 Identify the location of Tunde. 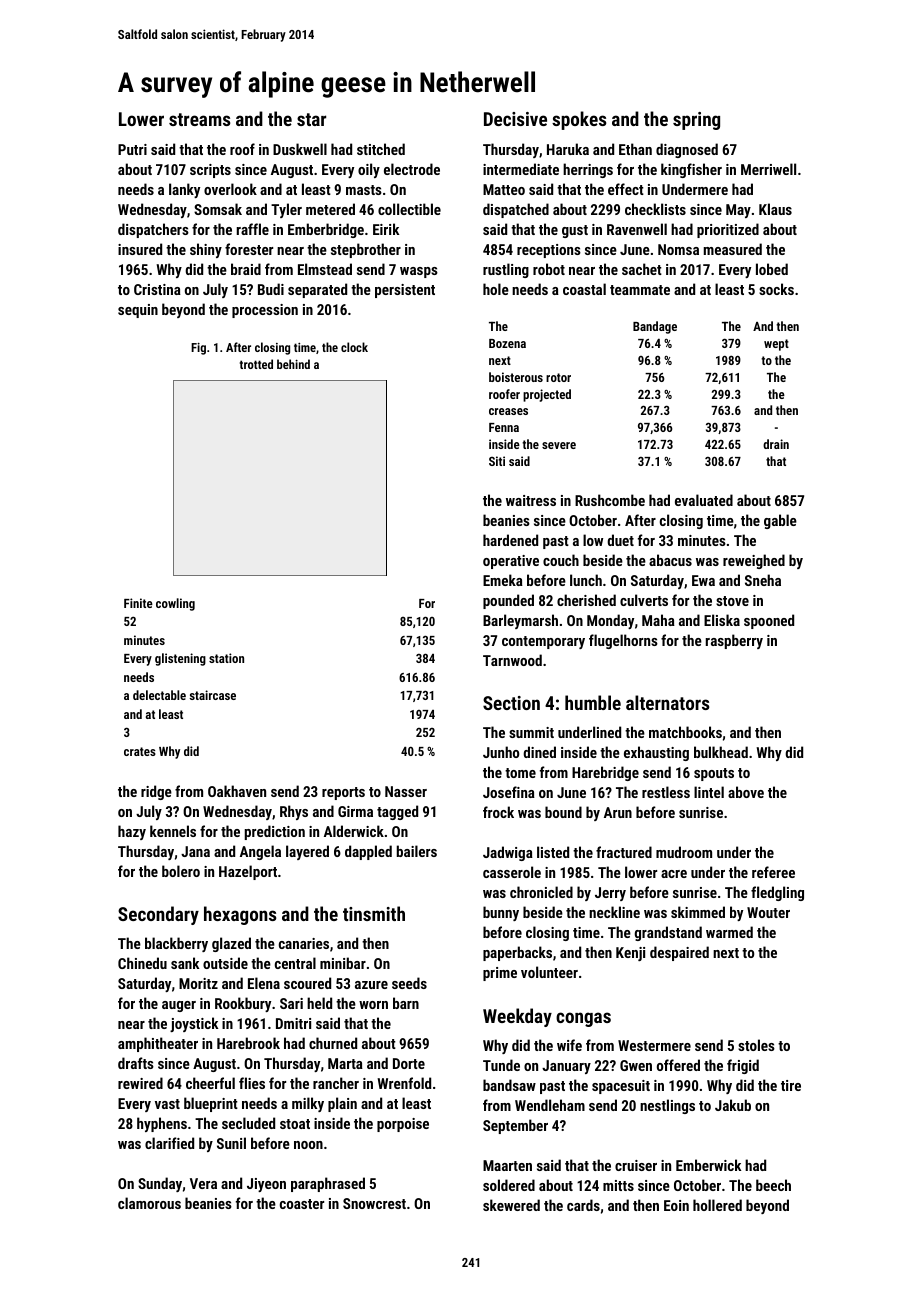
(501, 1065).
